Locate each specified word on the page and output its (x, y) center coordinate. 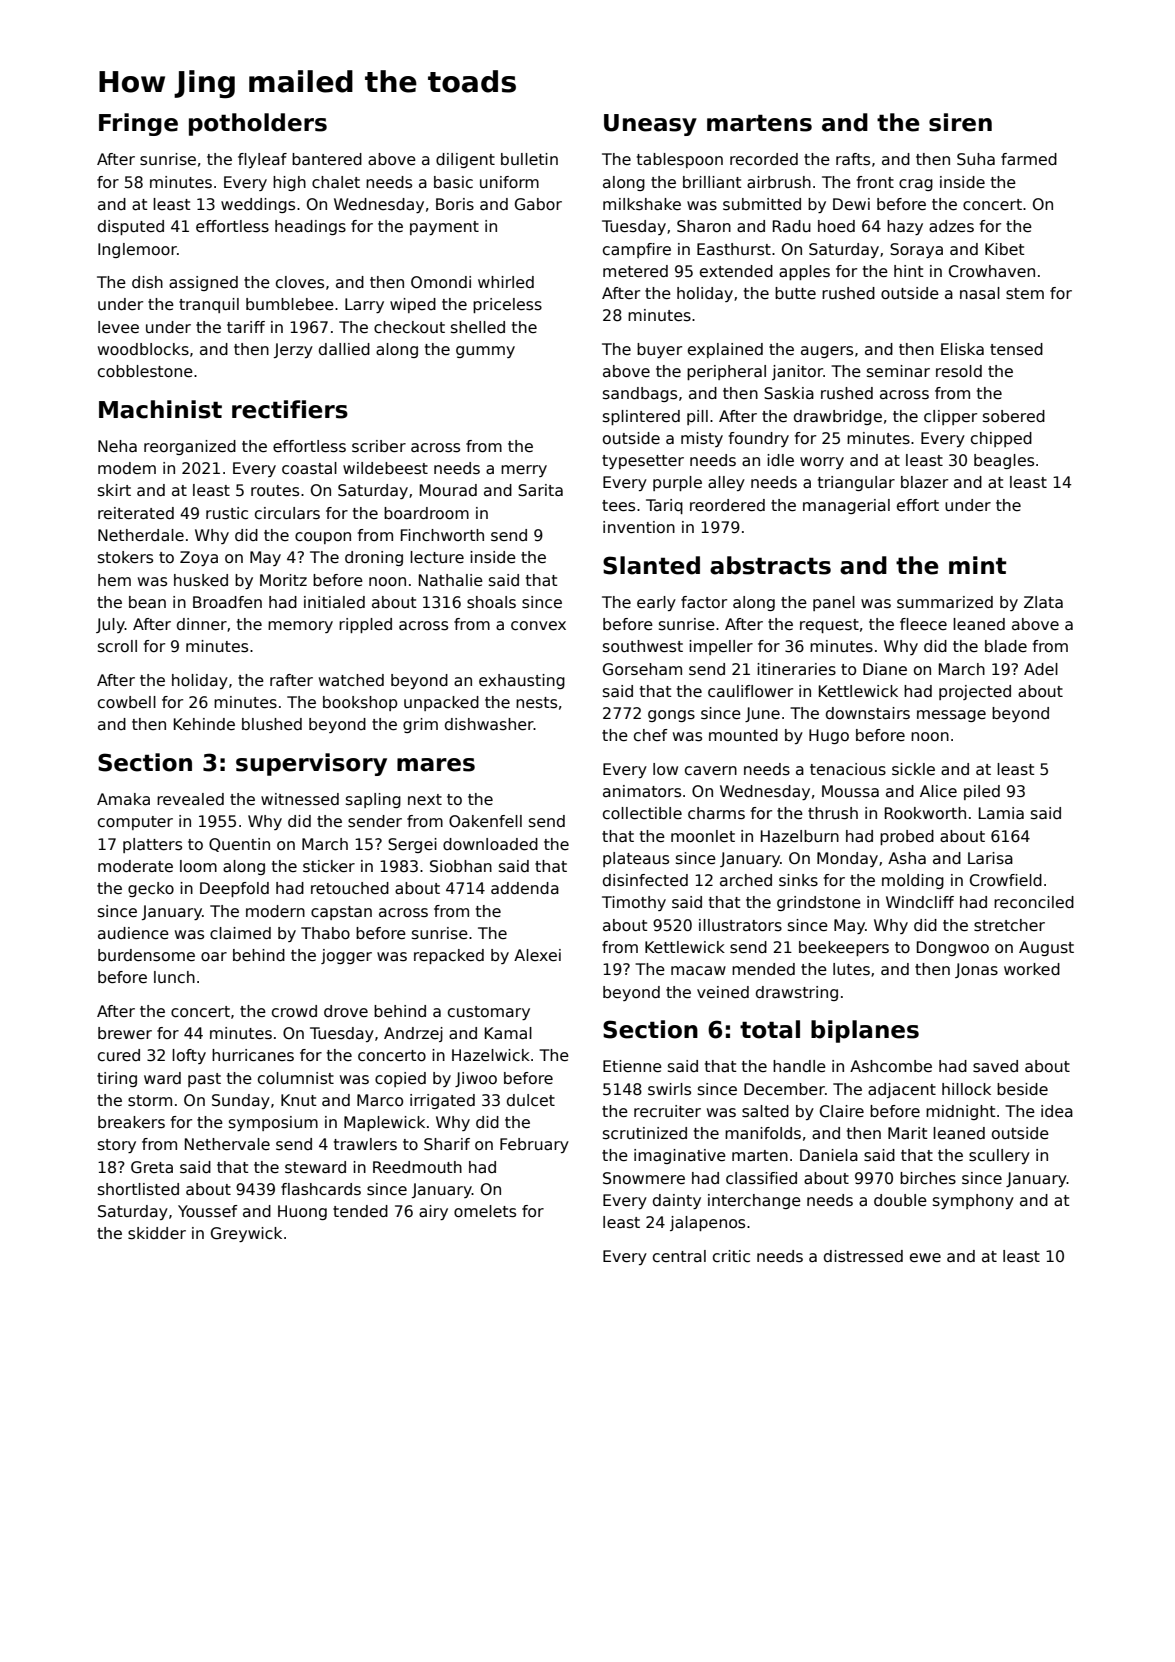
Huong (302, 1212)
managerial (846, 506)
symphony (973, 1201)
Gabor (538, 204)
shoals (491, 602)
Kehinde (204, 724)
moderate (135, 866)
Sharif (447, 1144)
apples (804, 272)
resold (959, 371)
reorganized (190, 447)
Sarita (540, 490)
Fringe (138, 124)
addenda (525, 888)
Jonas (976, 970)
